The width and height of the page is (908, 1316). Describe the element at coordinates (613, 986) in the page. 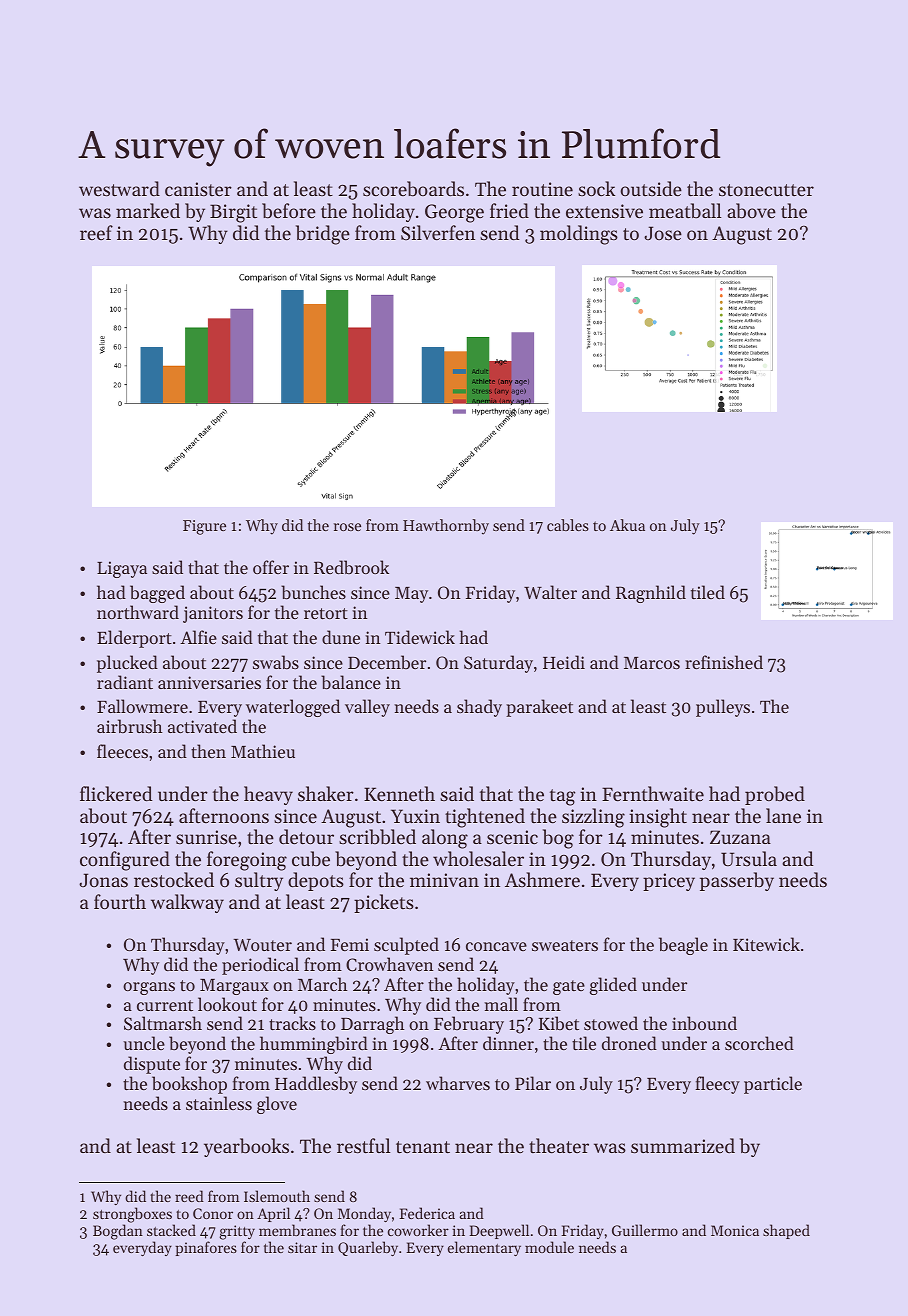

I see `glided` at that location.
